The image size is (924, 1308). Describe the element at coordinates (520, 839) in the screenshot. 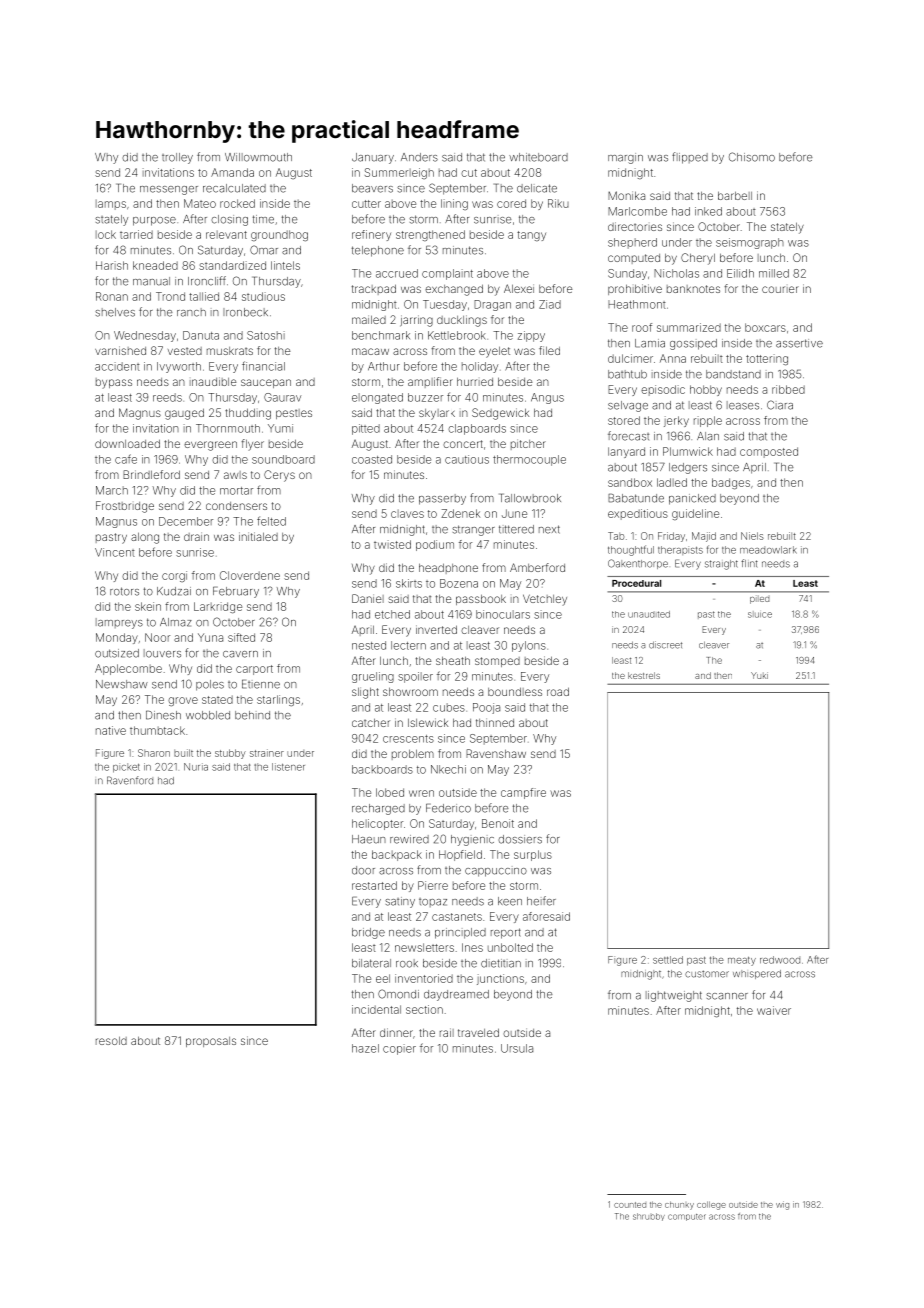

I see `dossiers` at that location.
